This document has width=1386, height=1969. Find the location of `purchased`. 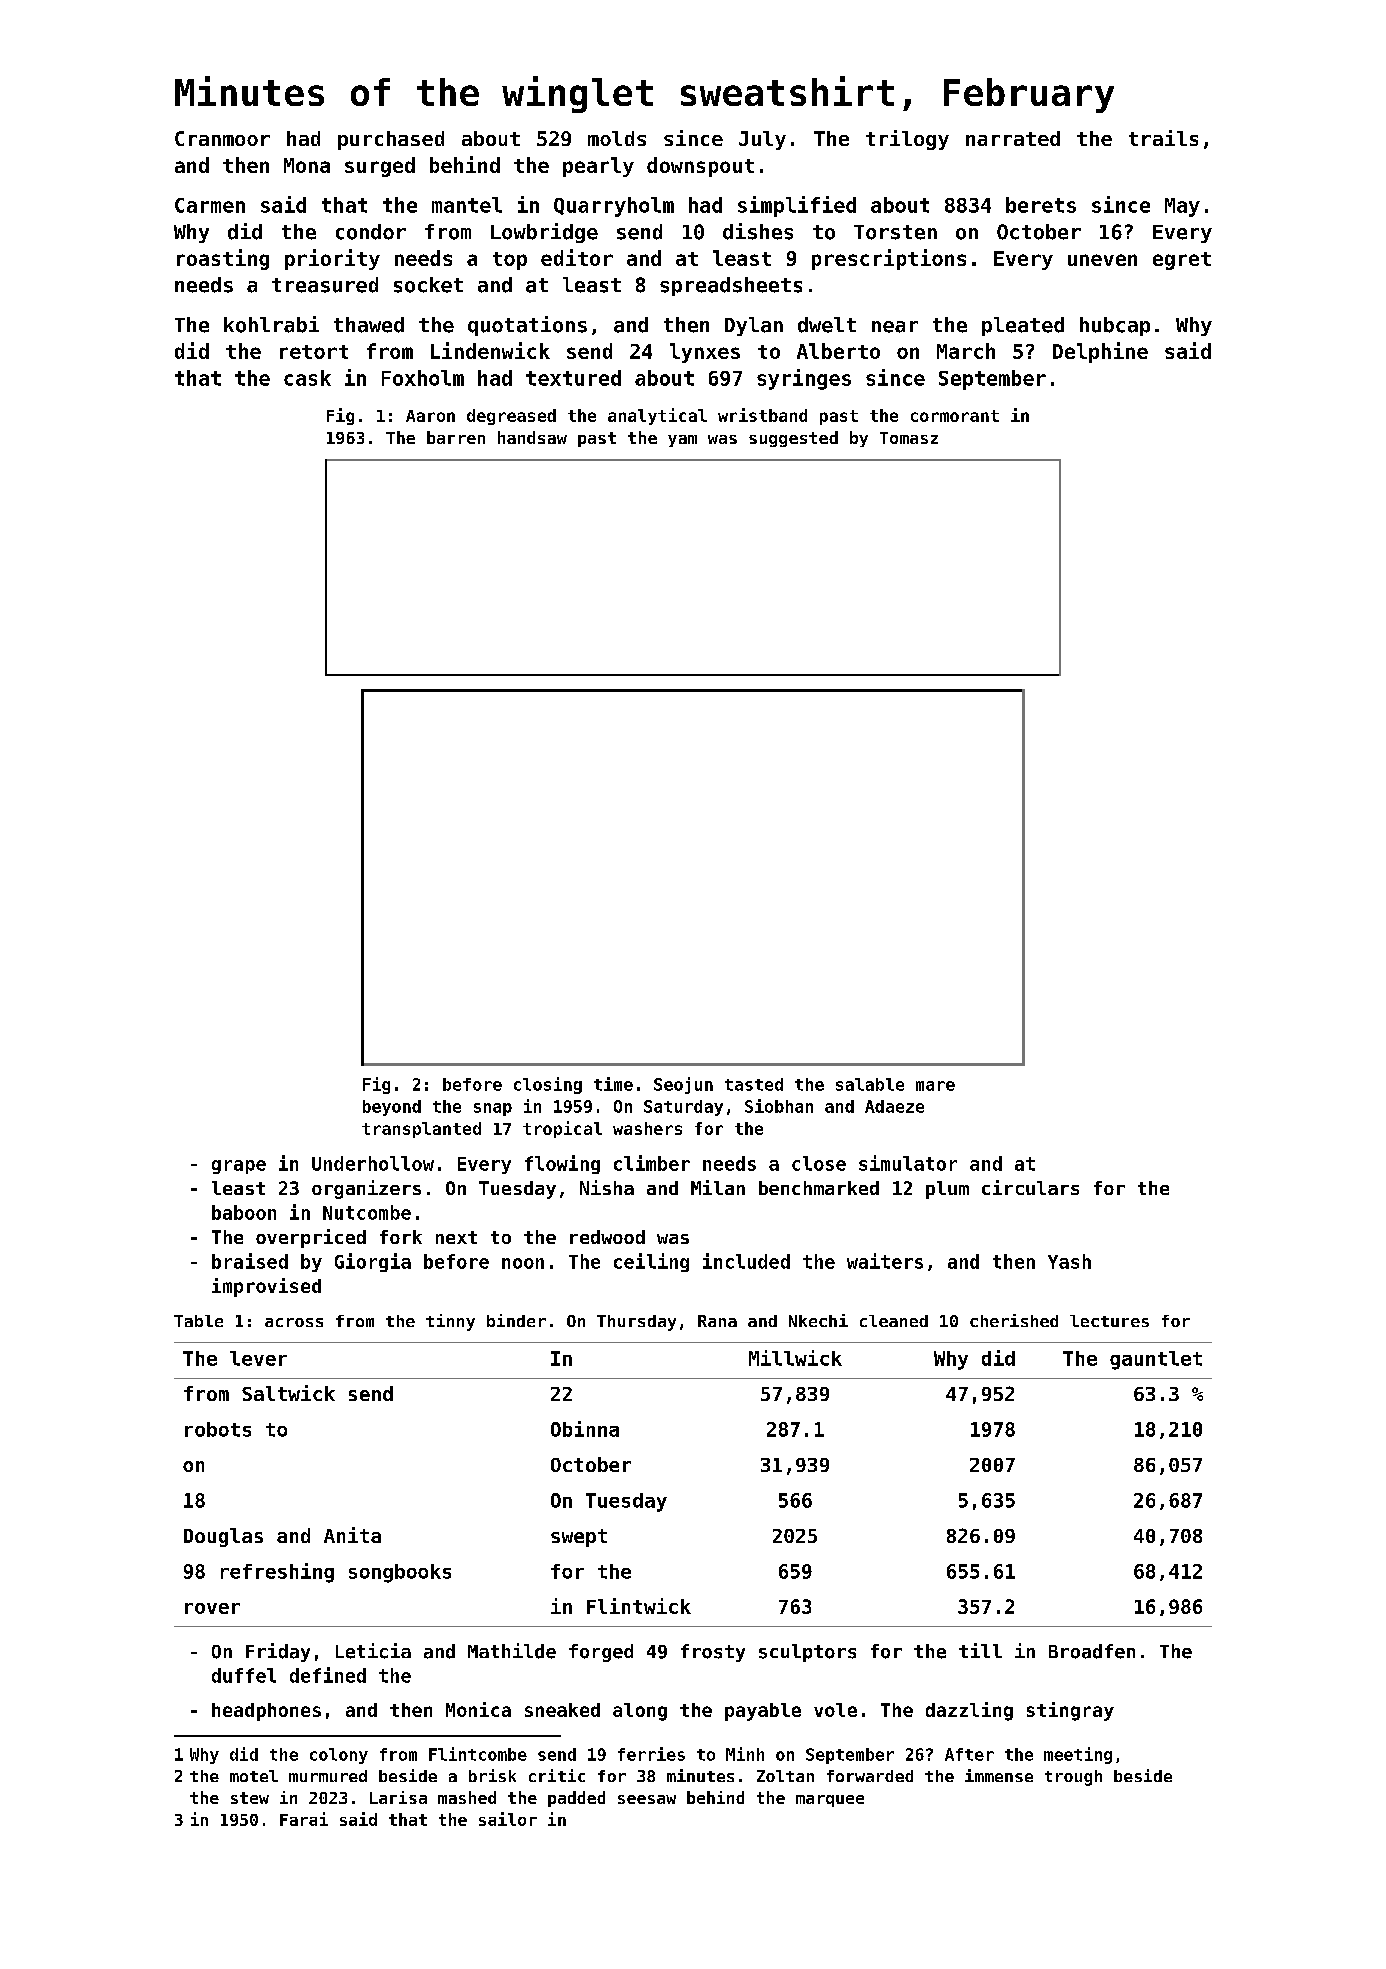

purchased is located at coordinates (391, 140).
